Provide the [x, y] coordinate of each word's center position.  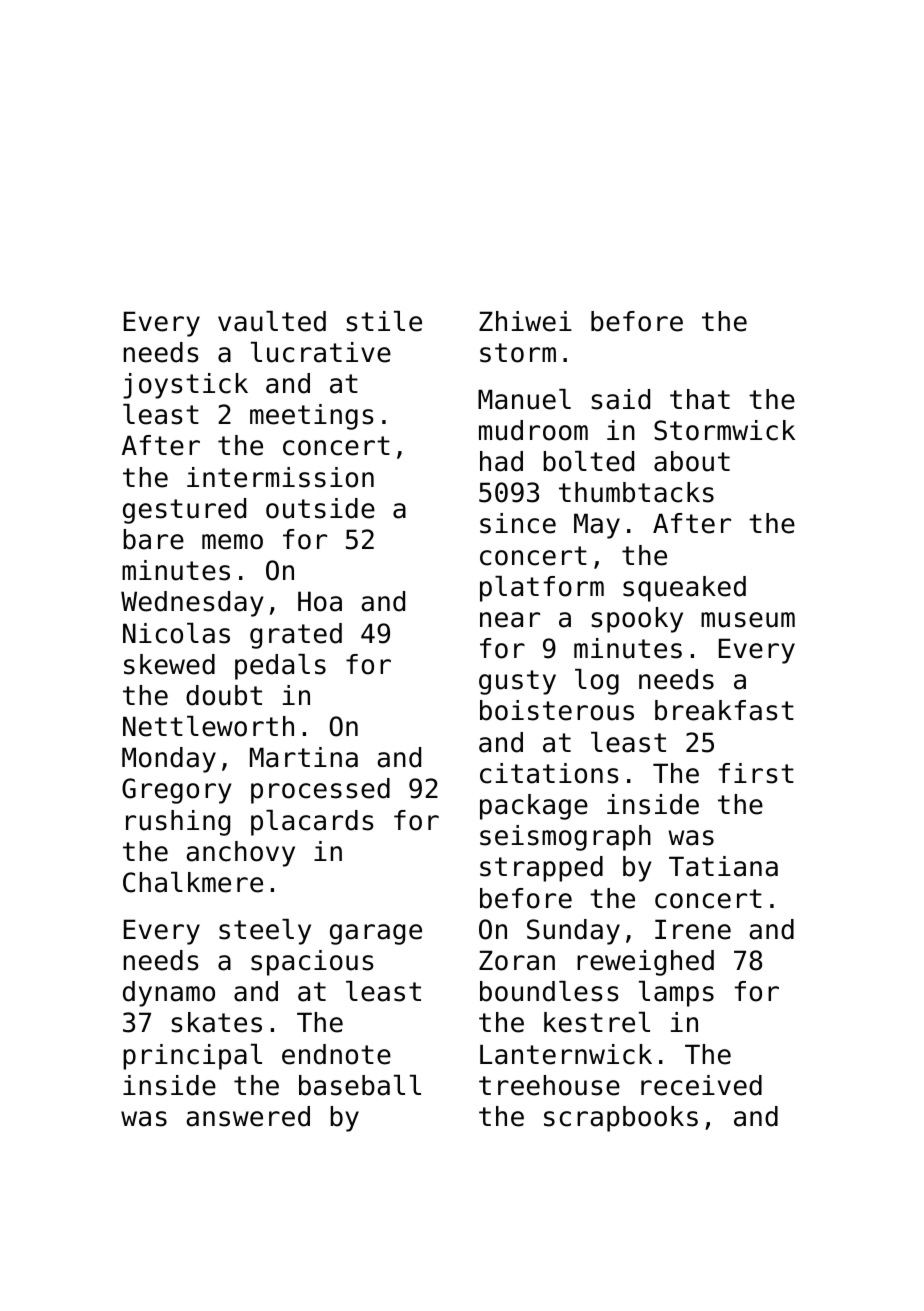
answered [248, 1116]
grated [296, 636]
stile [384, 321]
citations [549, 773]
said [620, 399]
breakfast [724, 710]
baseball [360, 1085]
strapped [541, 869]
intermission [280, 477]
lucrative [321, 352]
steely [265, 932]
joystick [185, 386]
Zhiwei [525, 321]
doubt [224, 695]
